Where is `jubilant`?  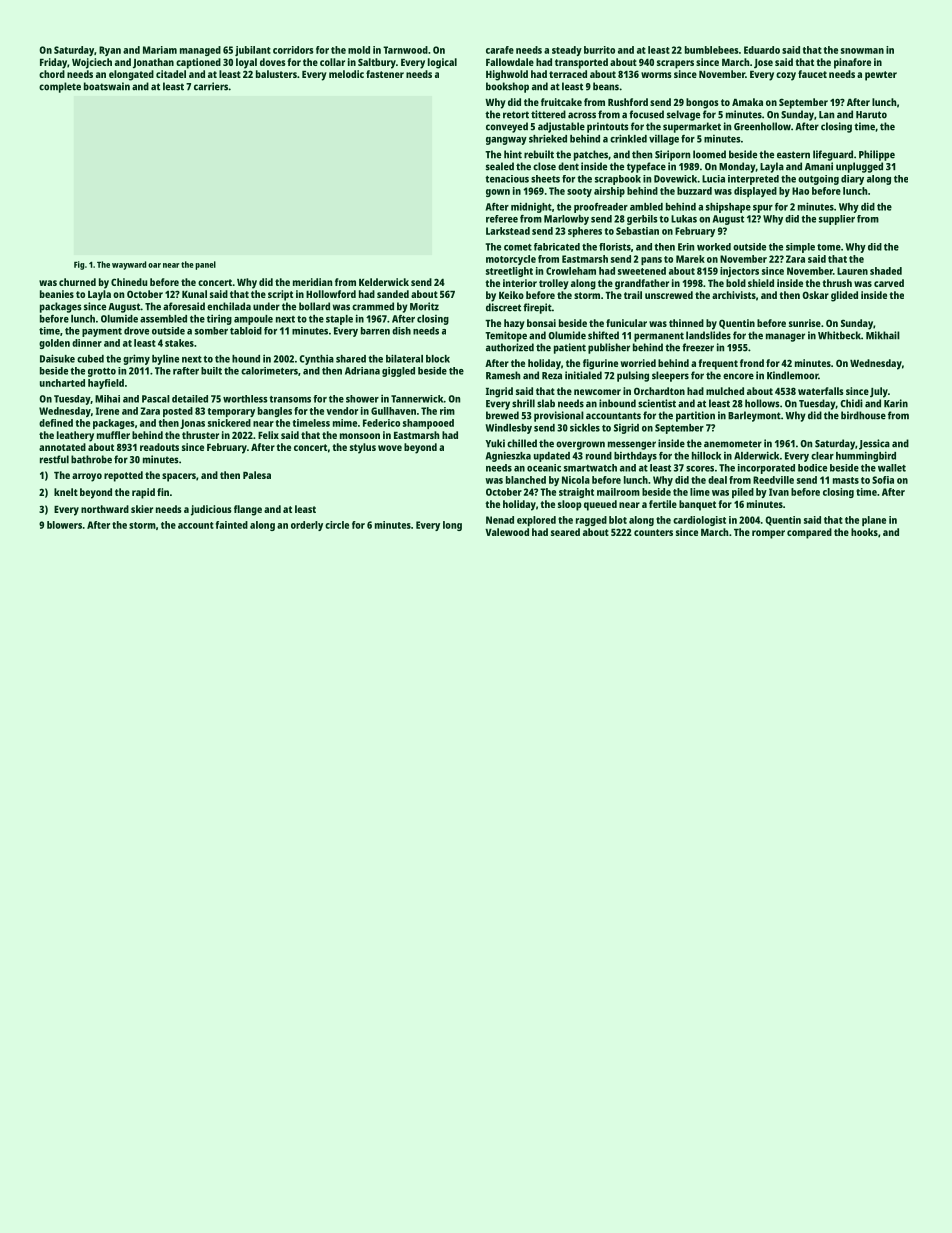
jubilant is located at coordinates (253, 51).
